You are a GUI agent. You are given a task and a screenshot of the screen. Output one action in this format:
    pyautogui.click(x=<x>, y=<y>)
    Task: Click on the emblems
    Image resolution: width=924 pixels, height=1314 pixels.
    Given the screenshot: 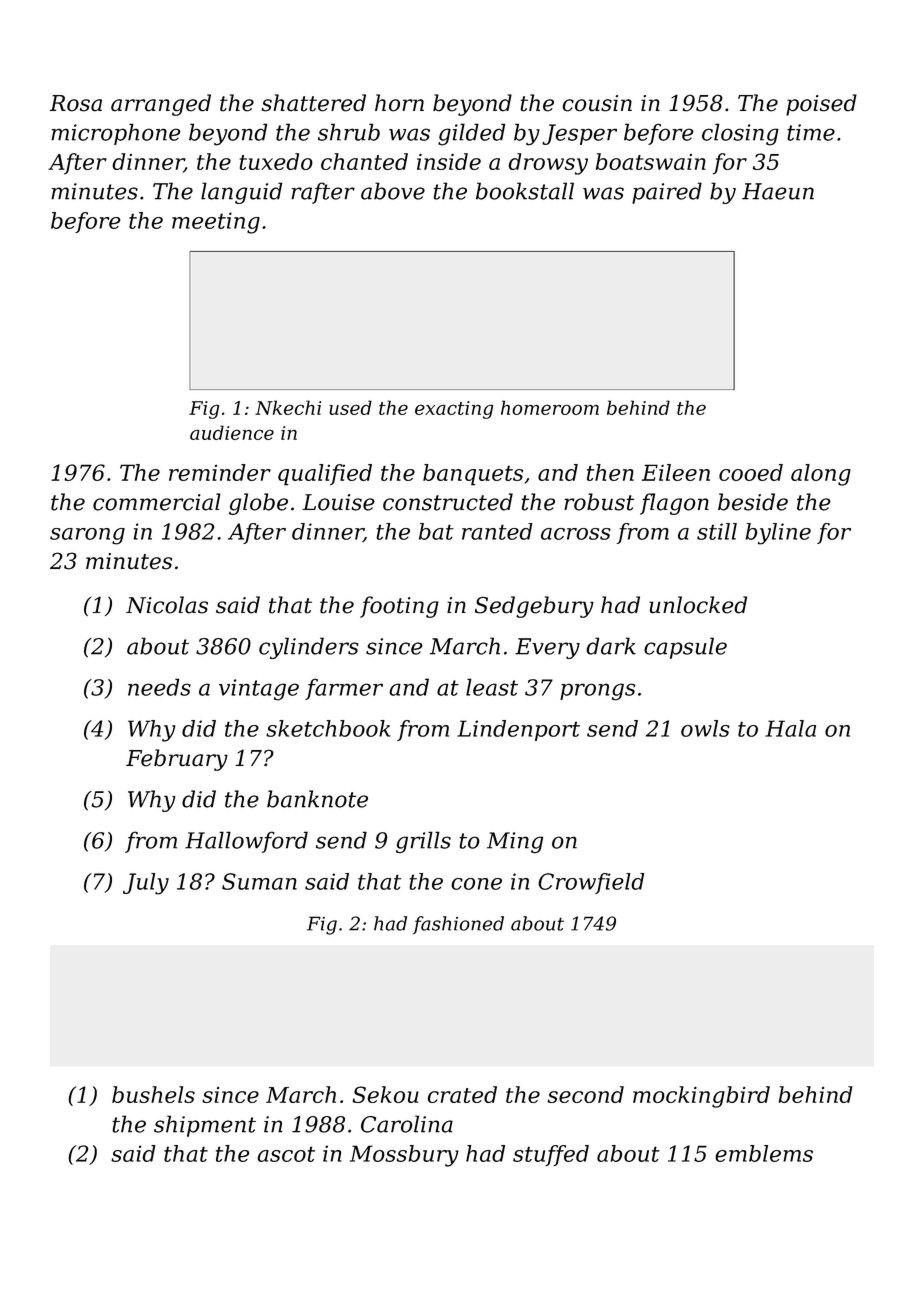 What is the action you would take?
    pyautogui.click(x=764, y=1153)
